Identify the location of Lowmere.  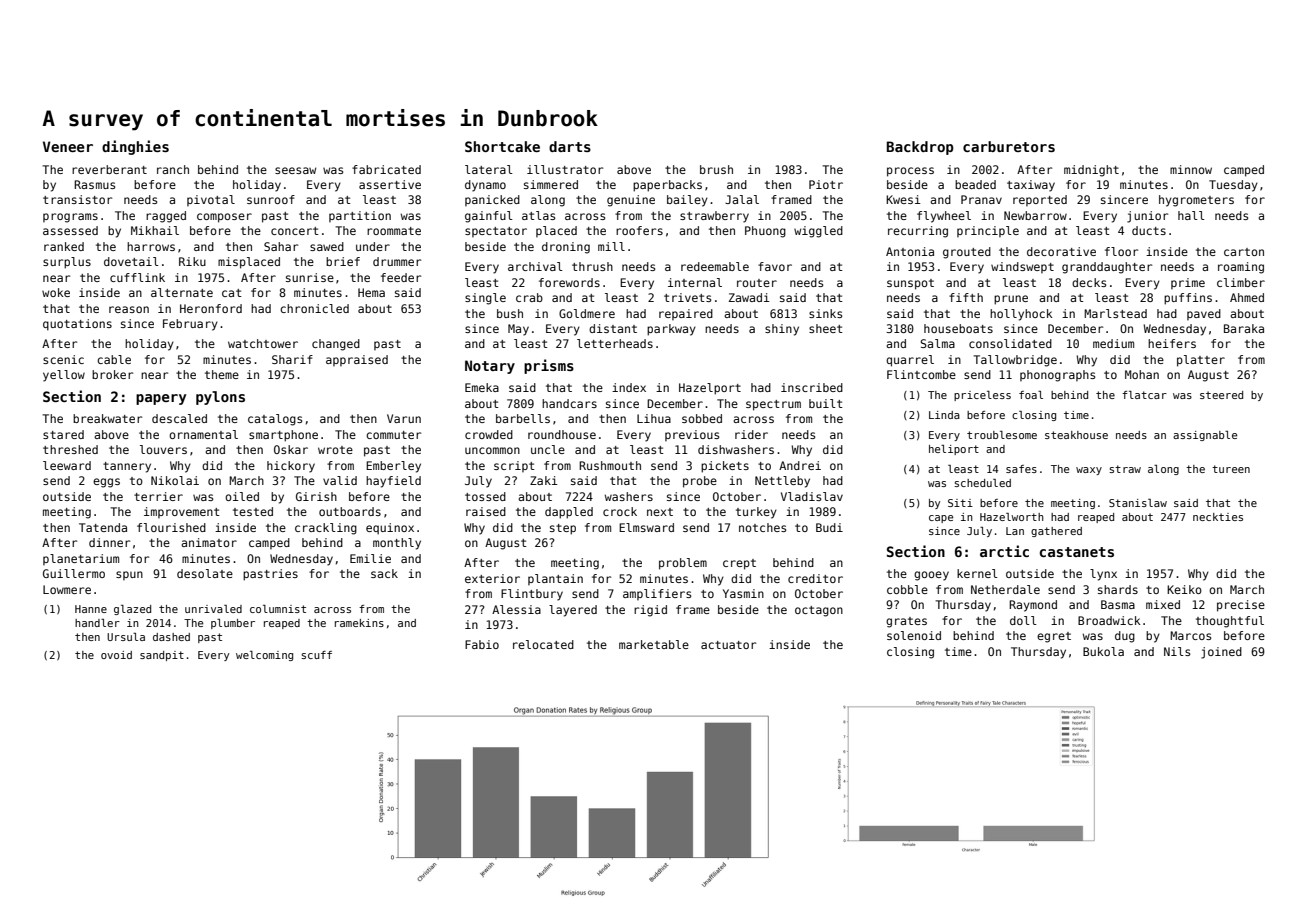
(67, 589).
